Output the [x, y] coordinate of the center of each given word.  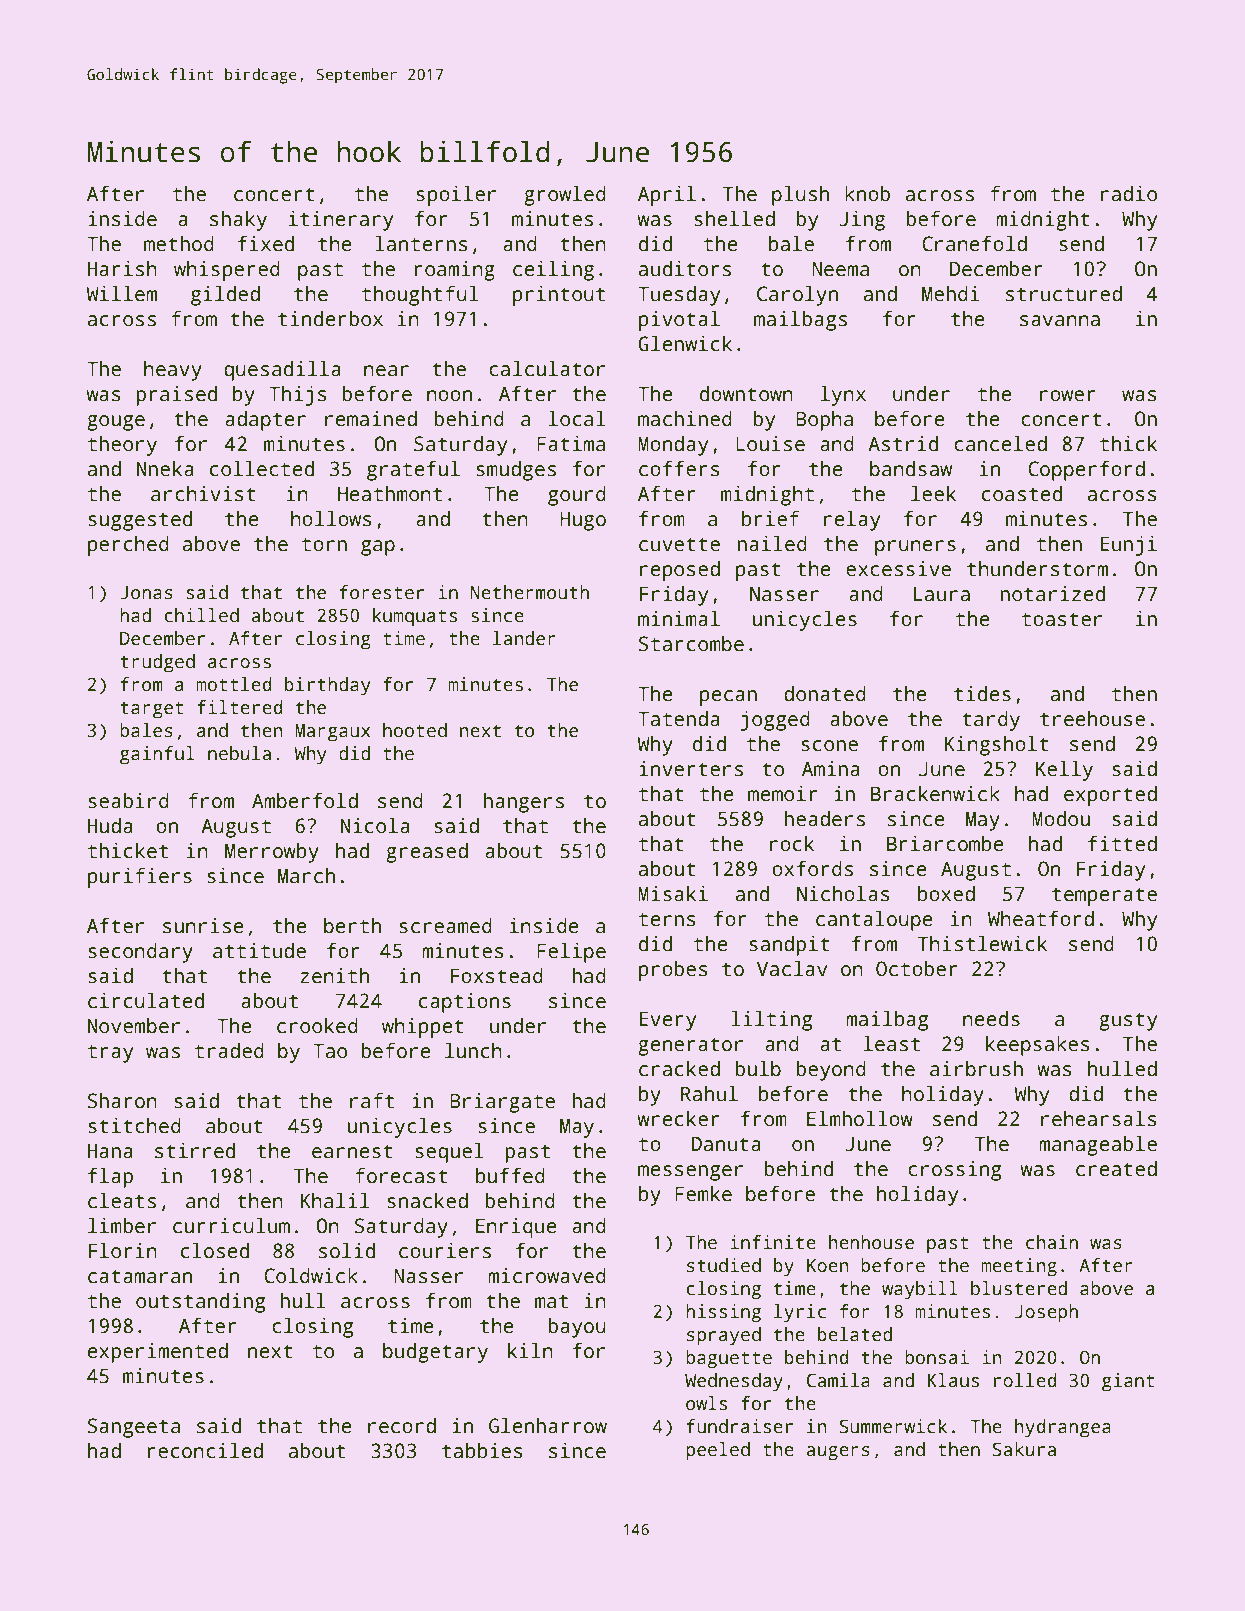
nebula [239, 753]
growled [565, 196]
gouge [116, 423]
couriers [445, 1251]
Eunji [1128, 546]
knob [867, 194]
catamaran [140, 1276]
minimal [679, 619]
